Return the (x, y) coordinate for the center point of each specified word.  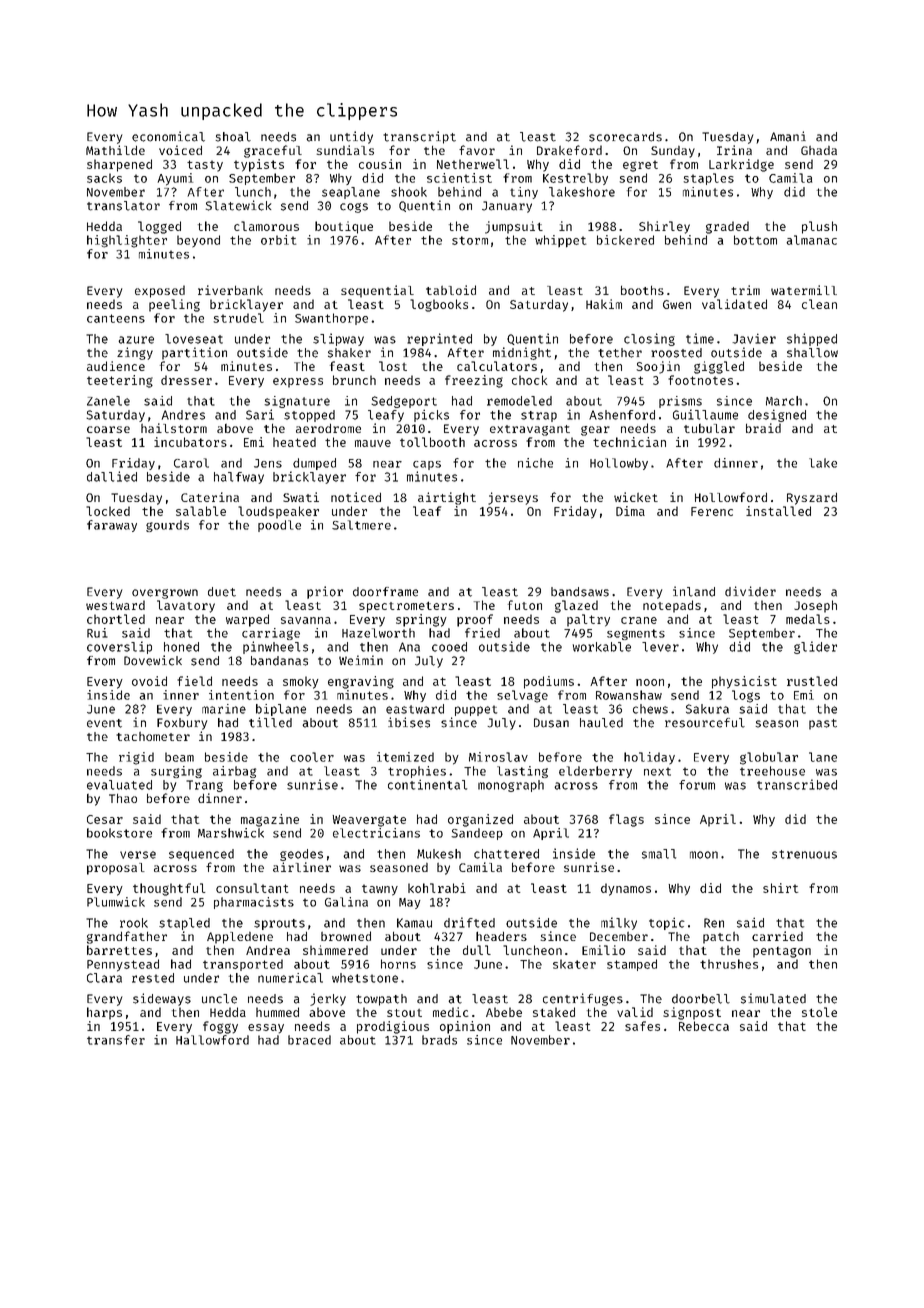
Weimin (361, 660)
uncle (219, 999)
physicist (744, 682)
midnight (522, 353)
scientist (459, 178)
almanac (811, 240)
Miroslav (498, 757)
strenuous (804, 854)
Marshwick (231, 833)
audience (116, 366)
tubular (709, 428)
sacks (104, 178)
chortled (116, 619)
